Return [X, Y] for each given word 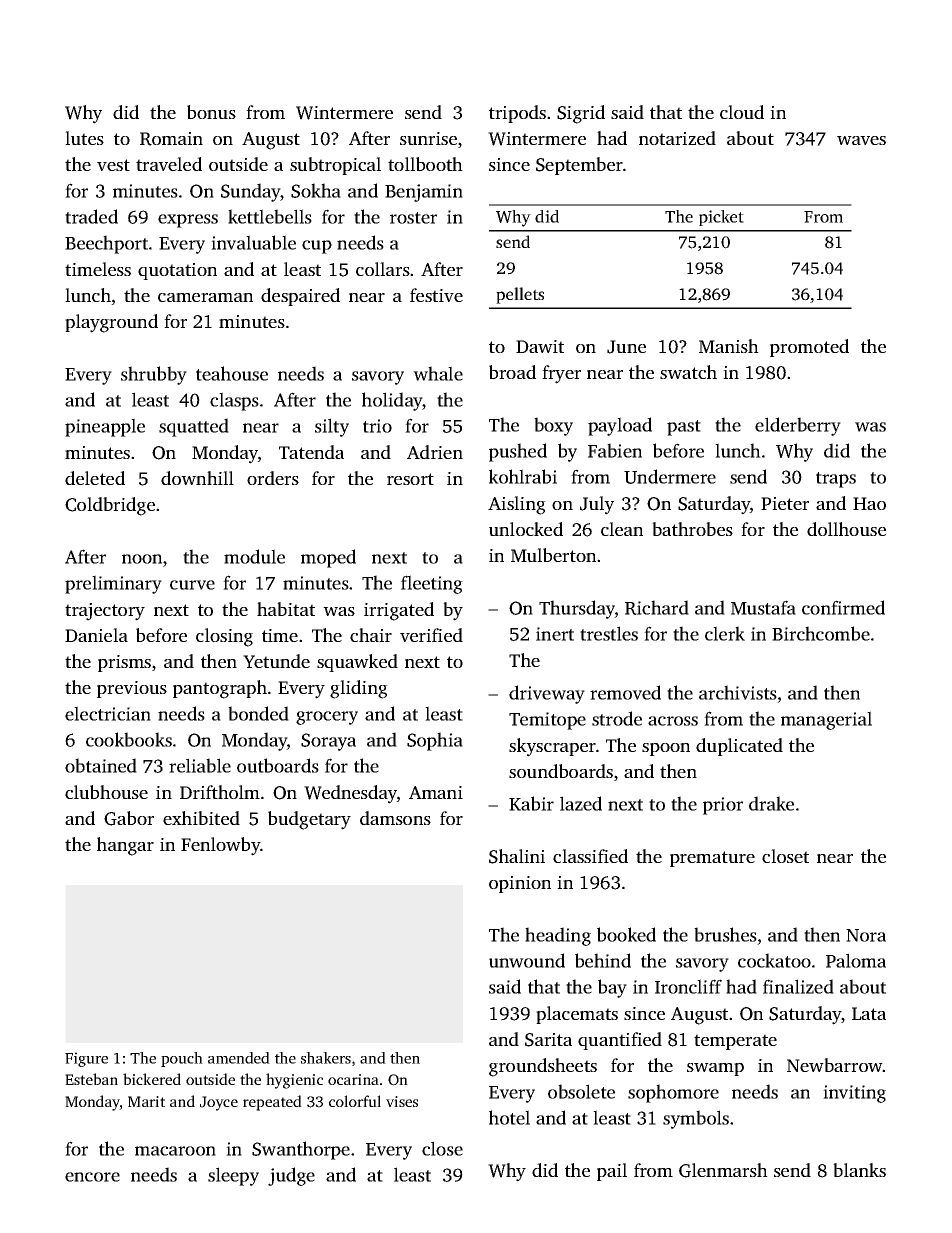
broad [512, 372]
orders [273, 478]
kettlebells [270, 216]
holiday [392, 401]
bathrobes [692, 529]
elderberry [798, 426]
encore [92, 1177]
